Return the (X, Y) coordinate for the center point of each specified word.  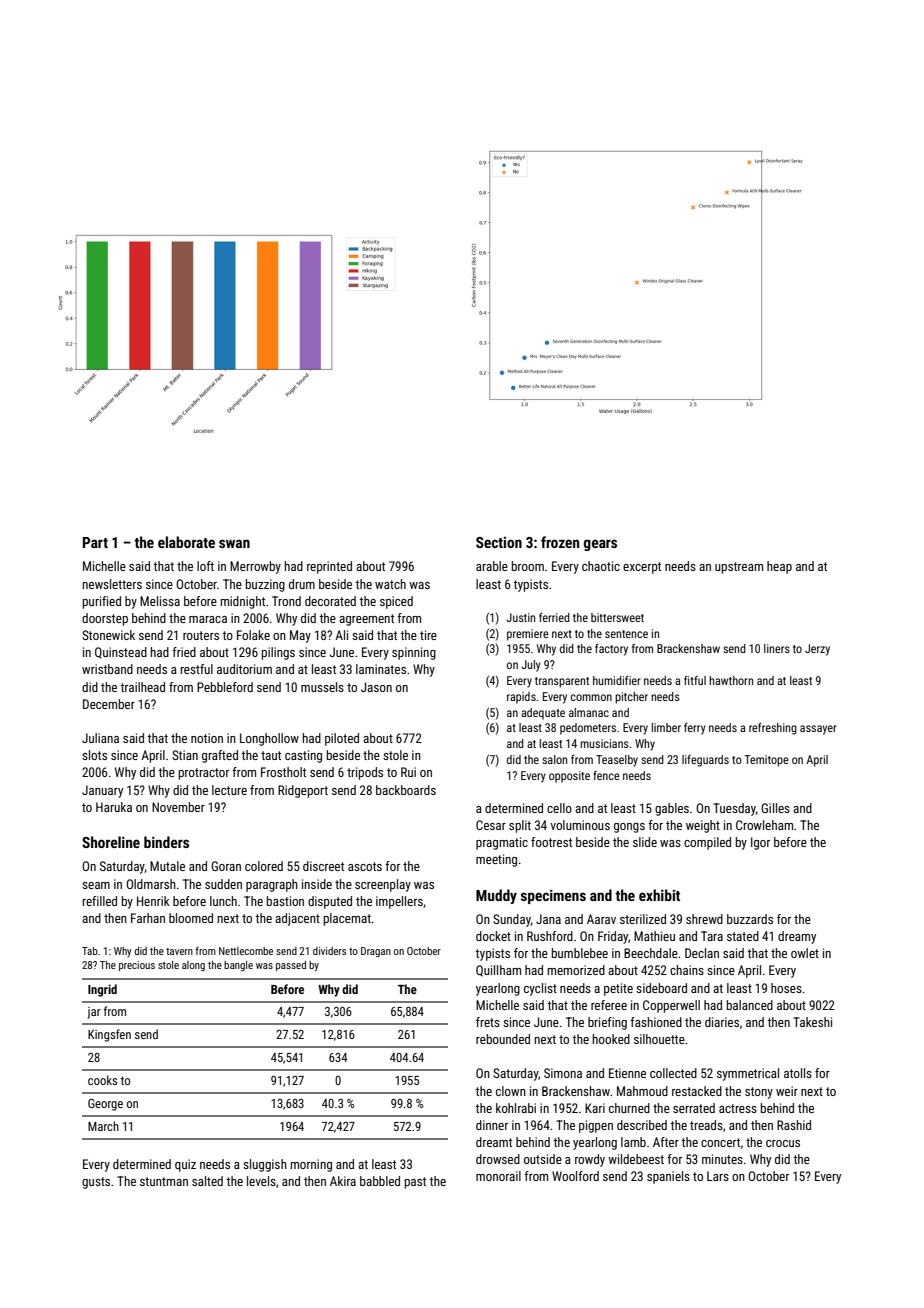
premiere (528, 635)
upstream (739, 568)
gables (672, 809)
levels (261, 1181)
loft (205, 566)
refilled (100, 901)
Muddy (496, 896)
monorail (498, 1176)
